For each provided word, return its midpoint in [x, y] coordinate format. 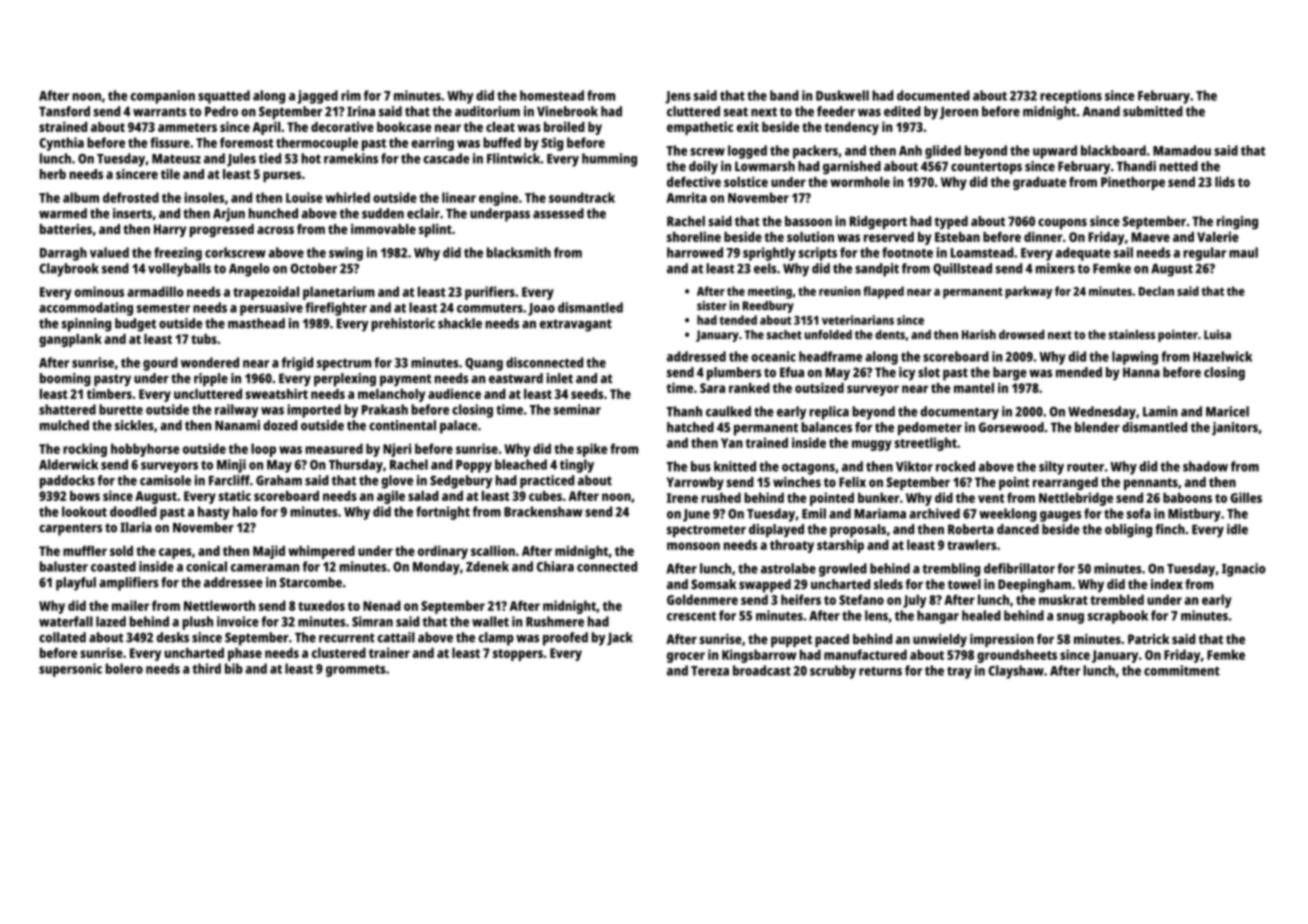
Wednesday [1102, 413]
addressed [696, 356]
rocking [85, 450]
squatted [224, 97]
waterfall [66, 621]
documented [933, 95]
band [784, 95]
